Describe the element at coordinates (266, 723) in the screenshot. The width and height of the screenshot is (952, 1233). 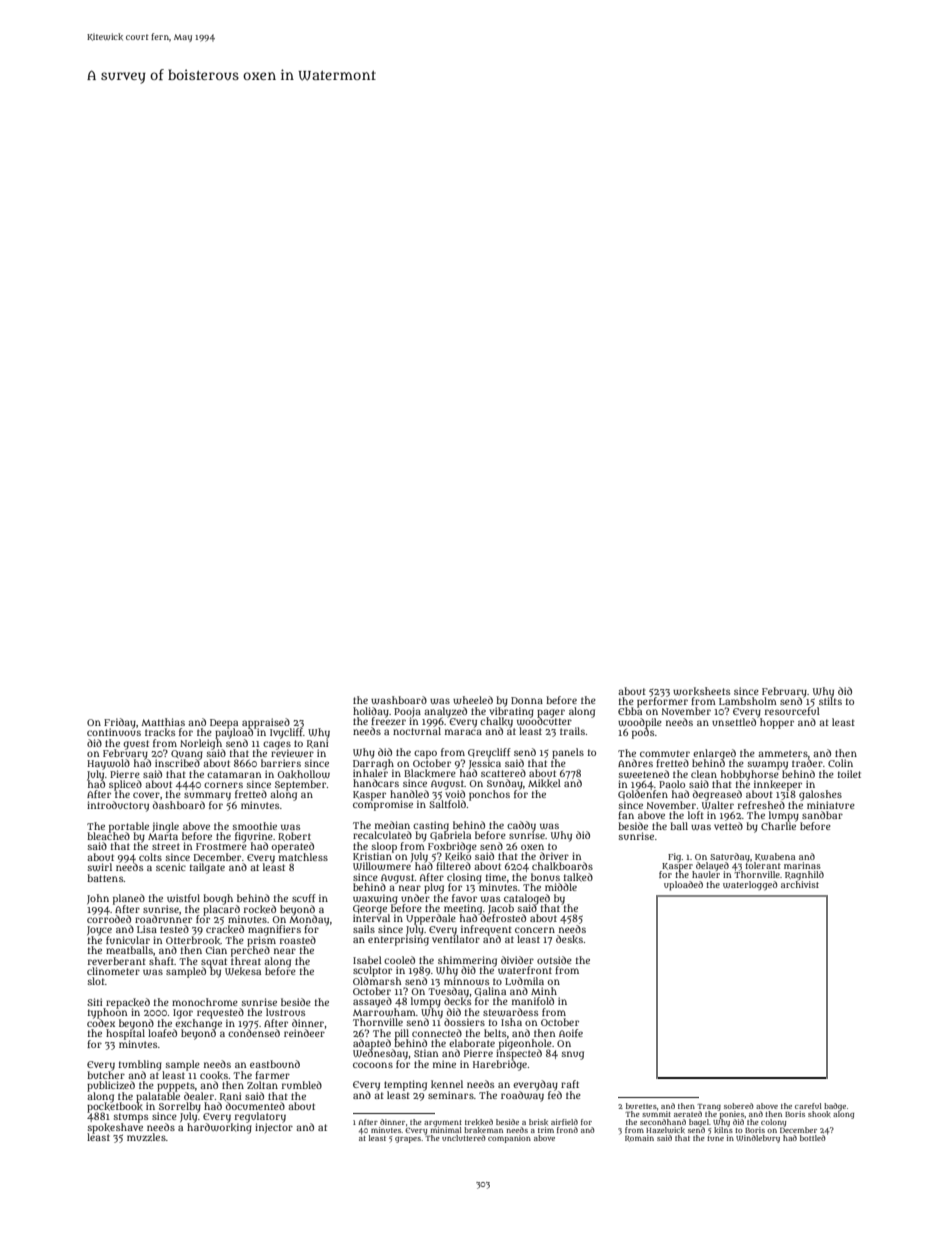
I see `appraised` at that location.
